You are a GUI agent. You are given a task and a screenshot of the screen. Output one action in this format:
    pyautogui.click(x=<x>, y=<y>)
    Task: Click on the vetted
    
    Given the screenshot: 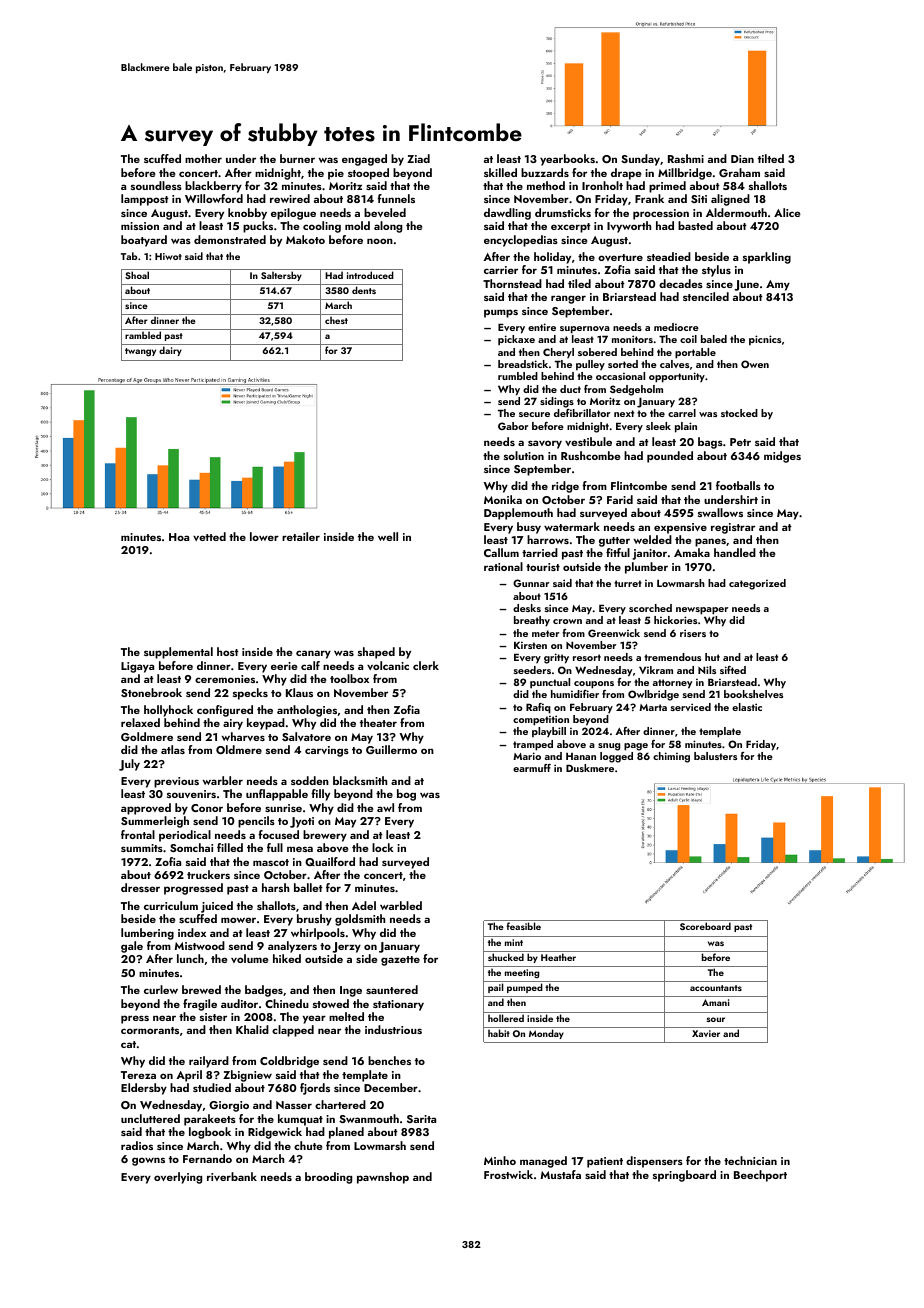 What is the action you would take?
    pyautogui.click(x=209, y=536)
